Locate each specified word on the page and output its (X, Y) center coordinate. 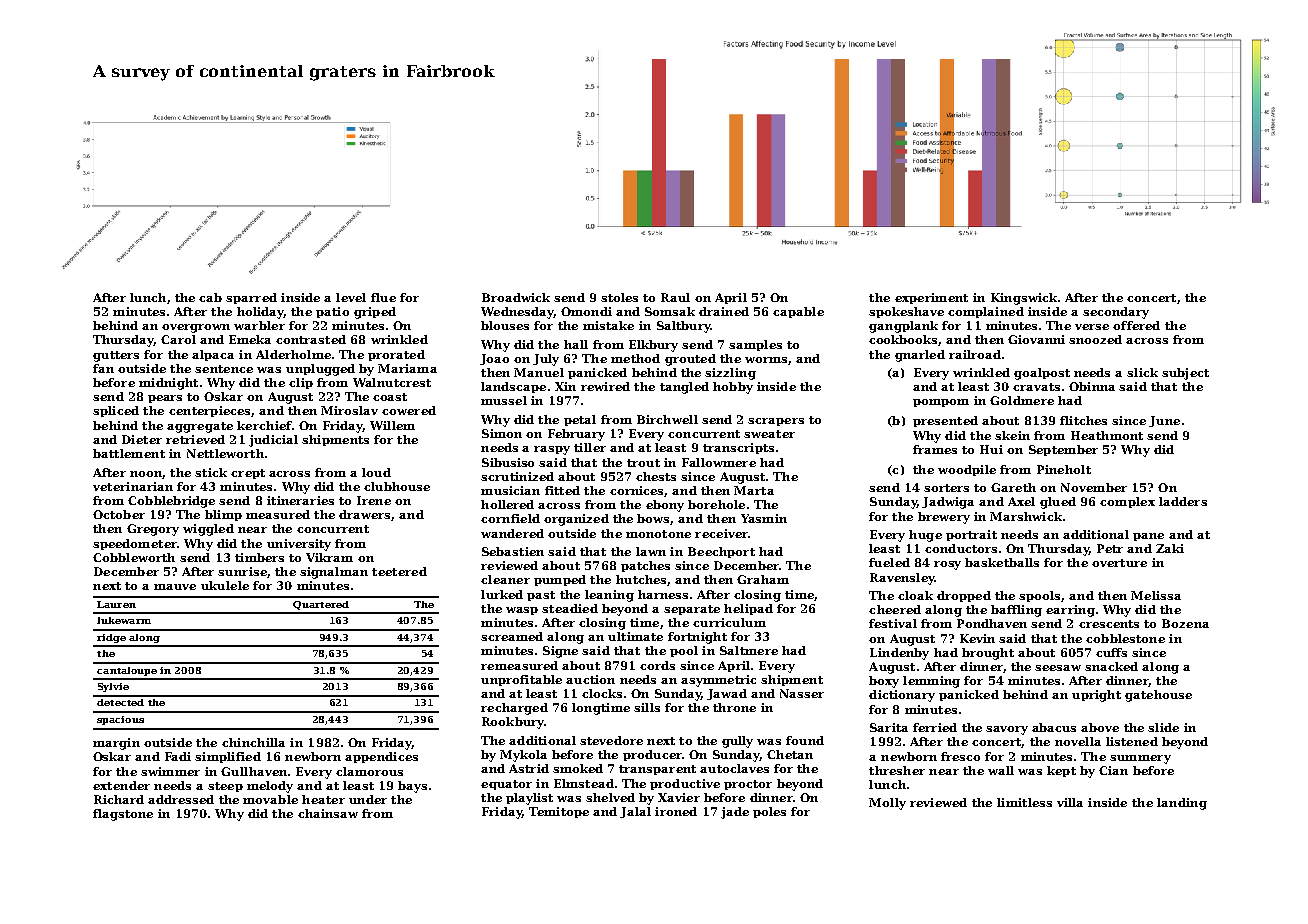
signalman (334, 573)
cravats (1036, 387)
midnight (168, 384)
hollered (507, 504)
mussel (504, 400)
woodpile (967, 470)
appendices (381, 757)
